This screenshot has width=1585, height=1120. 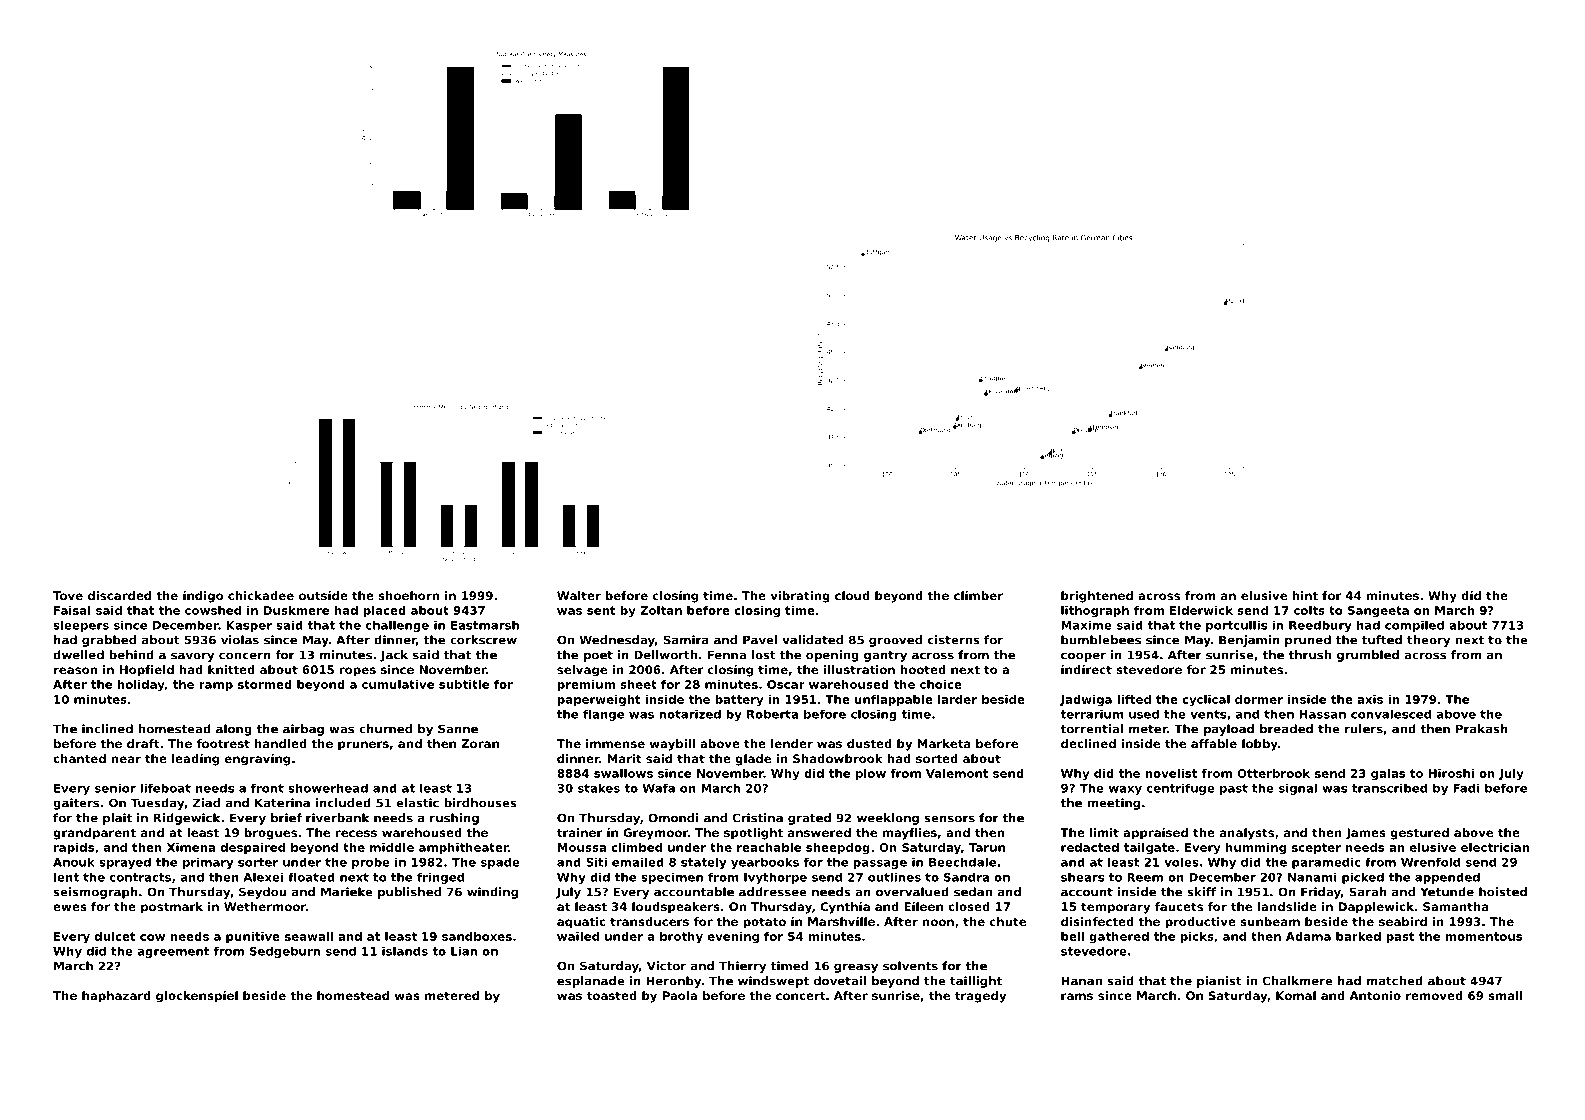 What do you see at coordinates (1391, 714) in the screenshot?
I see `convalesced` at bounding box center [1391, 714].
